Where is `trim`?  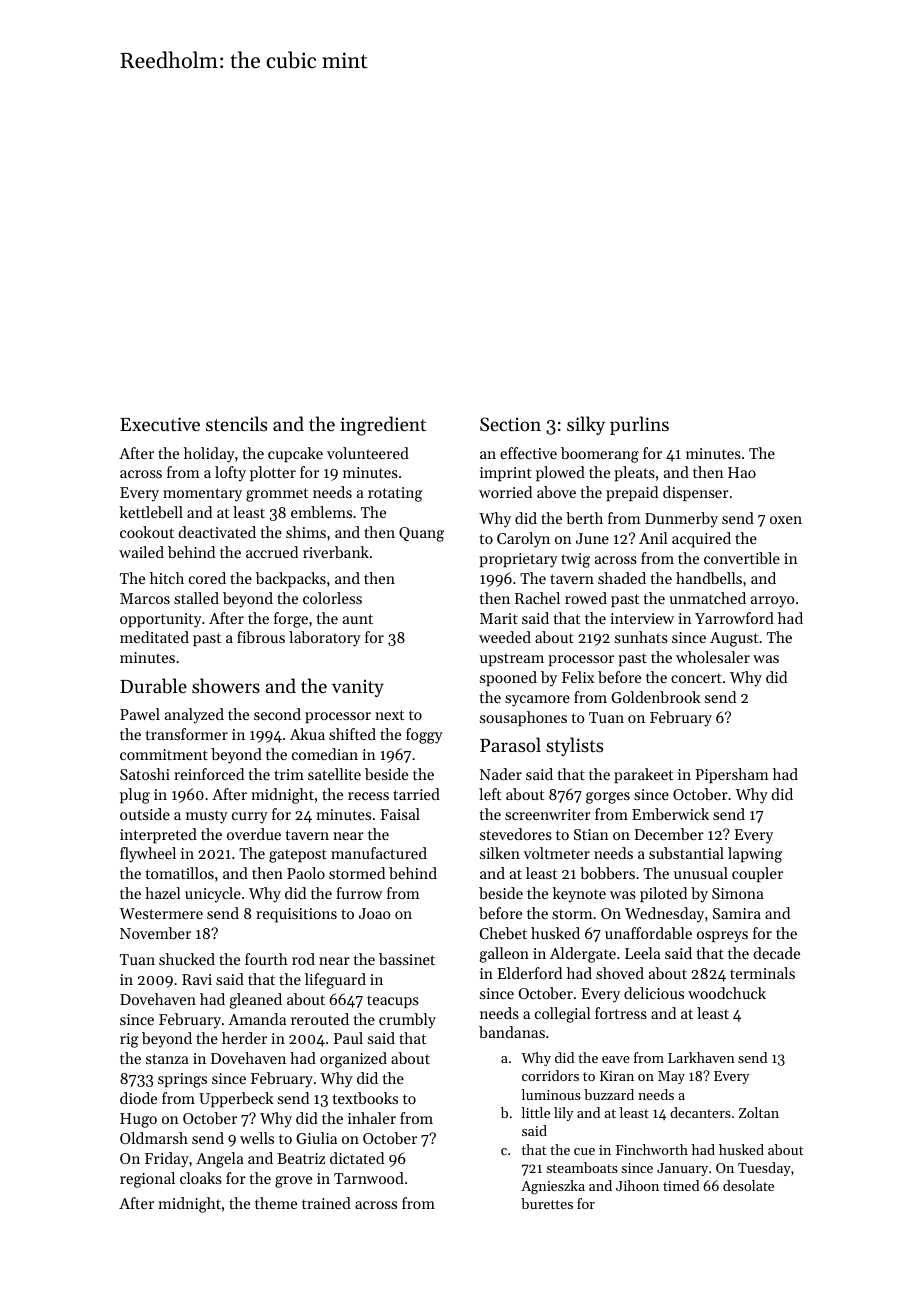 trim is located at coordinates (289, 774).
